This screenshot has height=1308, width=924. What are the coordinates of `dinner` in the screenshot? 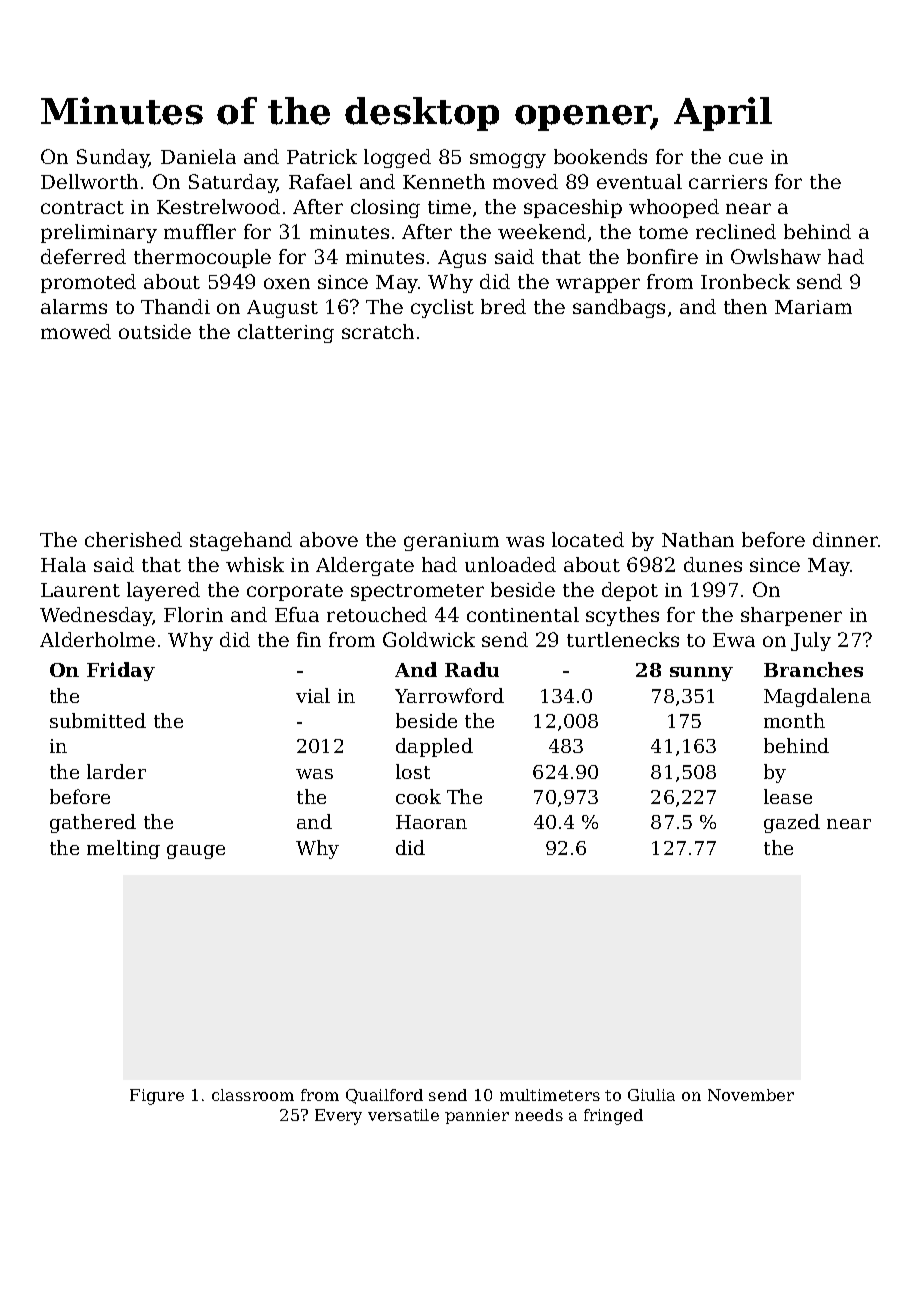 It's located at (845, 539).
